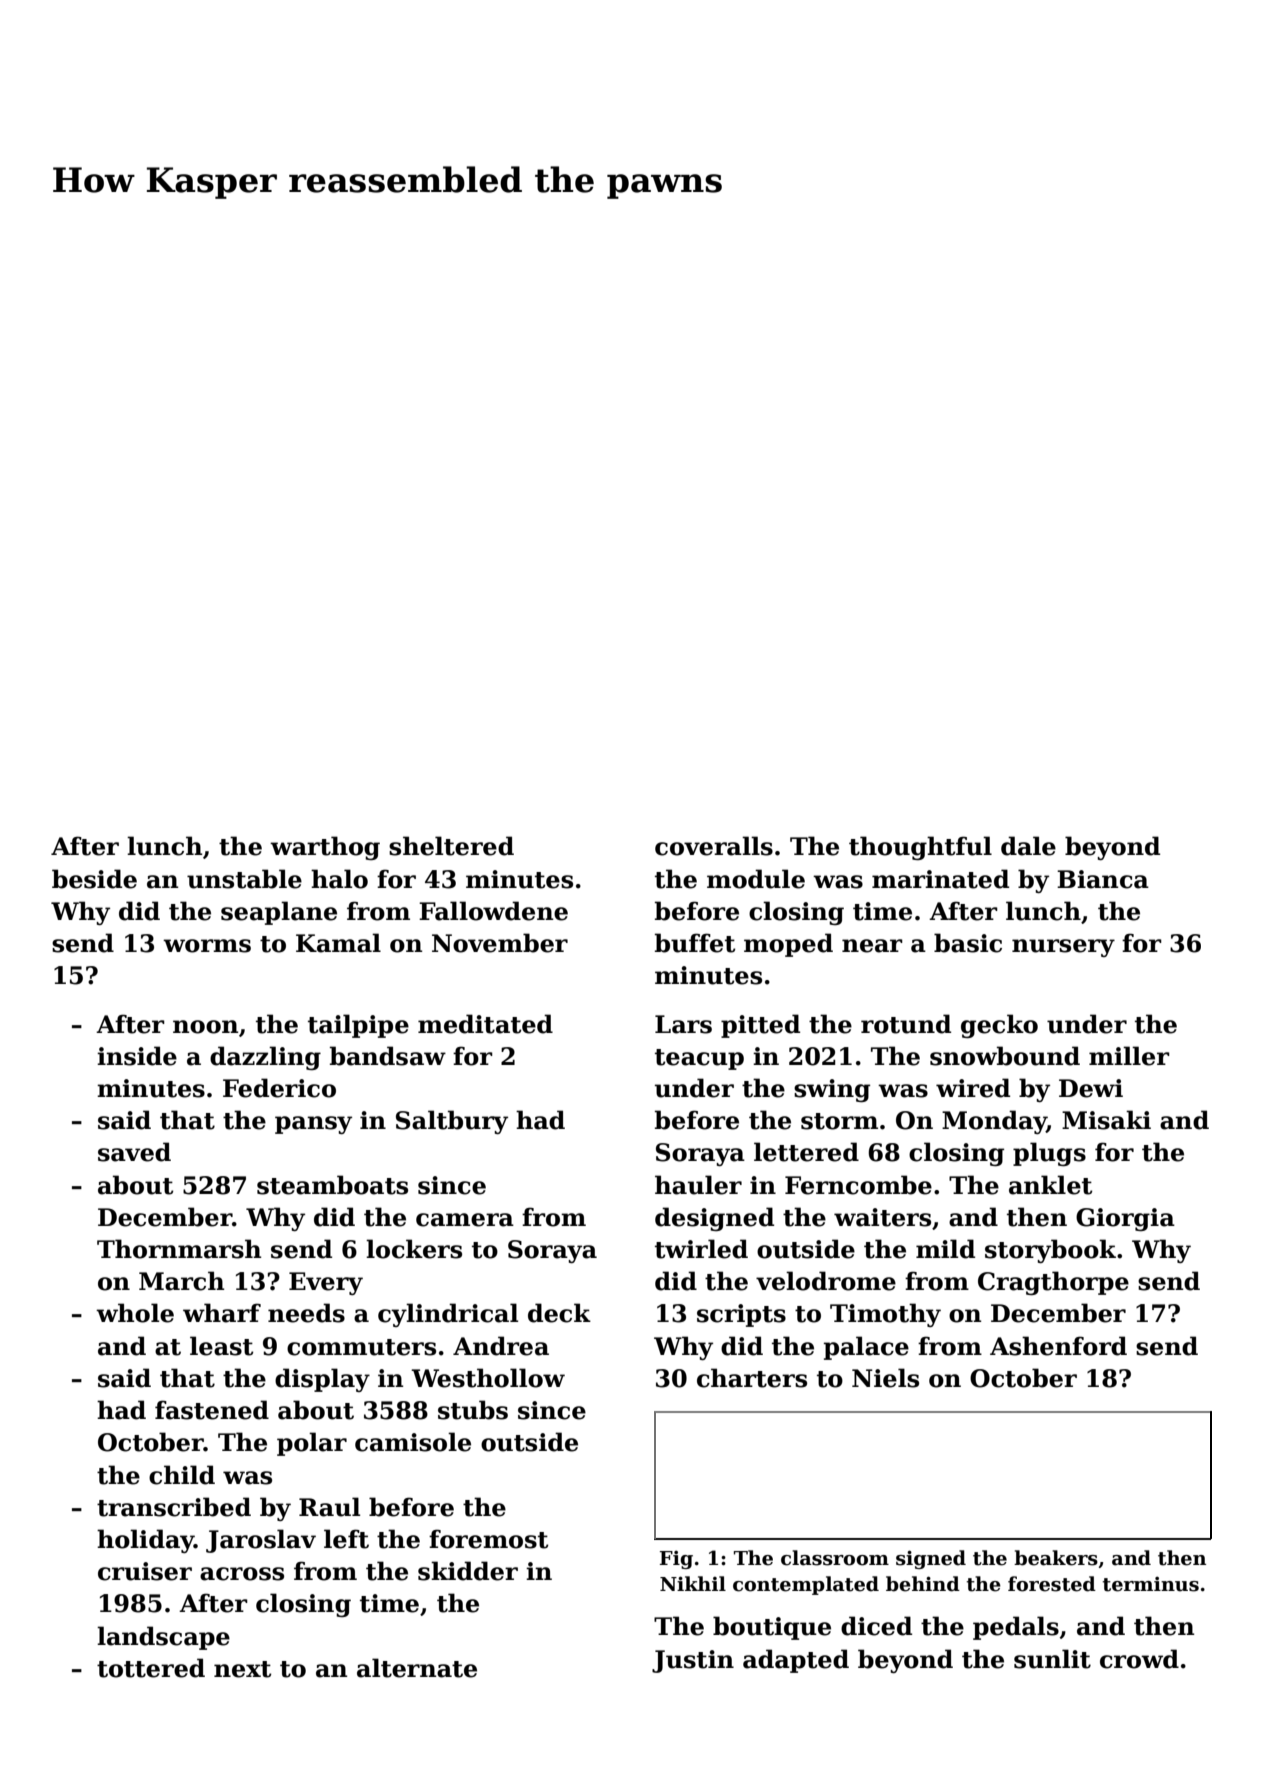 The width and height of the screenshot is (1263, 1786). What do you see at coordinates (1056, 1558) in the screenshot?
I see `beakers` at bounding box center [1056, 1558].
